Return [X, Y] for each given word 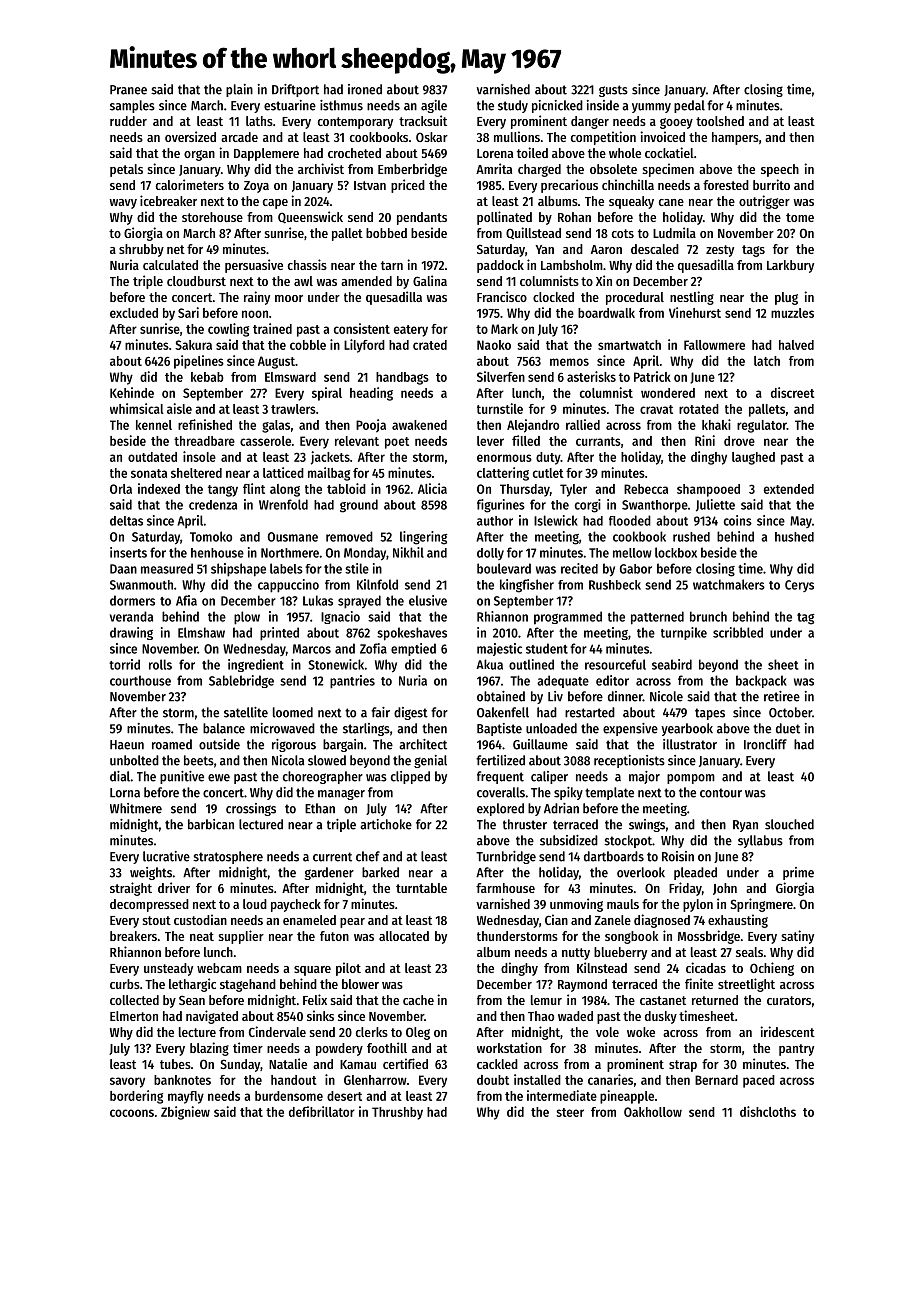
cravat [656, 409]
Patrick [652, 376]
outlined [531, 664]
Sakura [193, 345]
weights [151, 873]
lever [490, 441]
